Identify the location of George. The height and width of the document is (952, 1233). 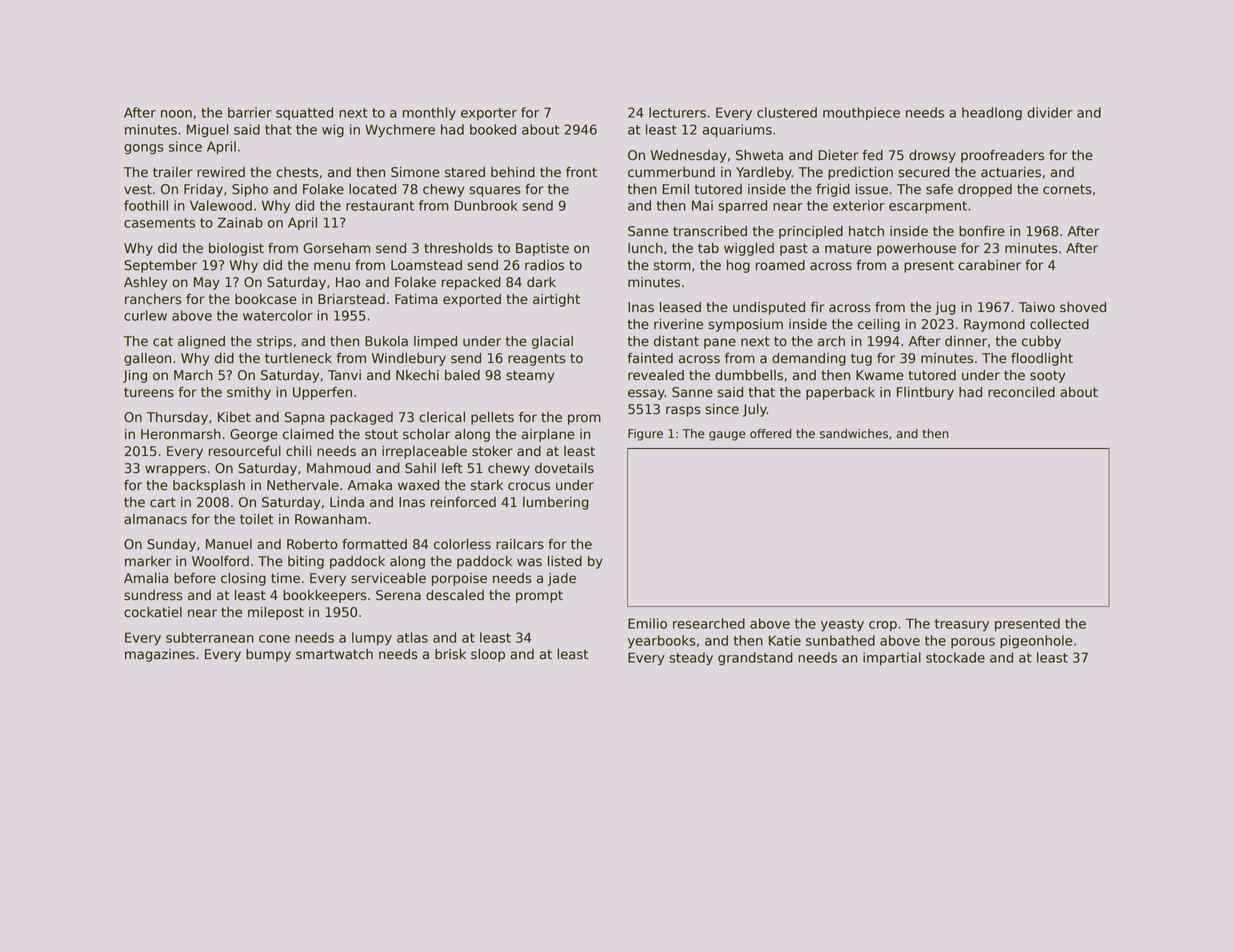
(254, 435).
